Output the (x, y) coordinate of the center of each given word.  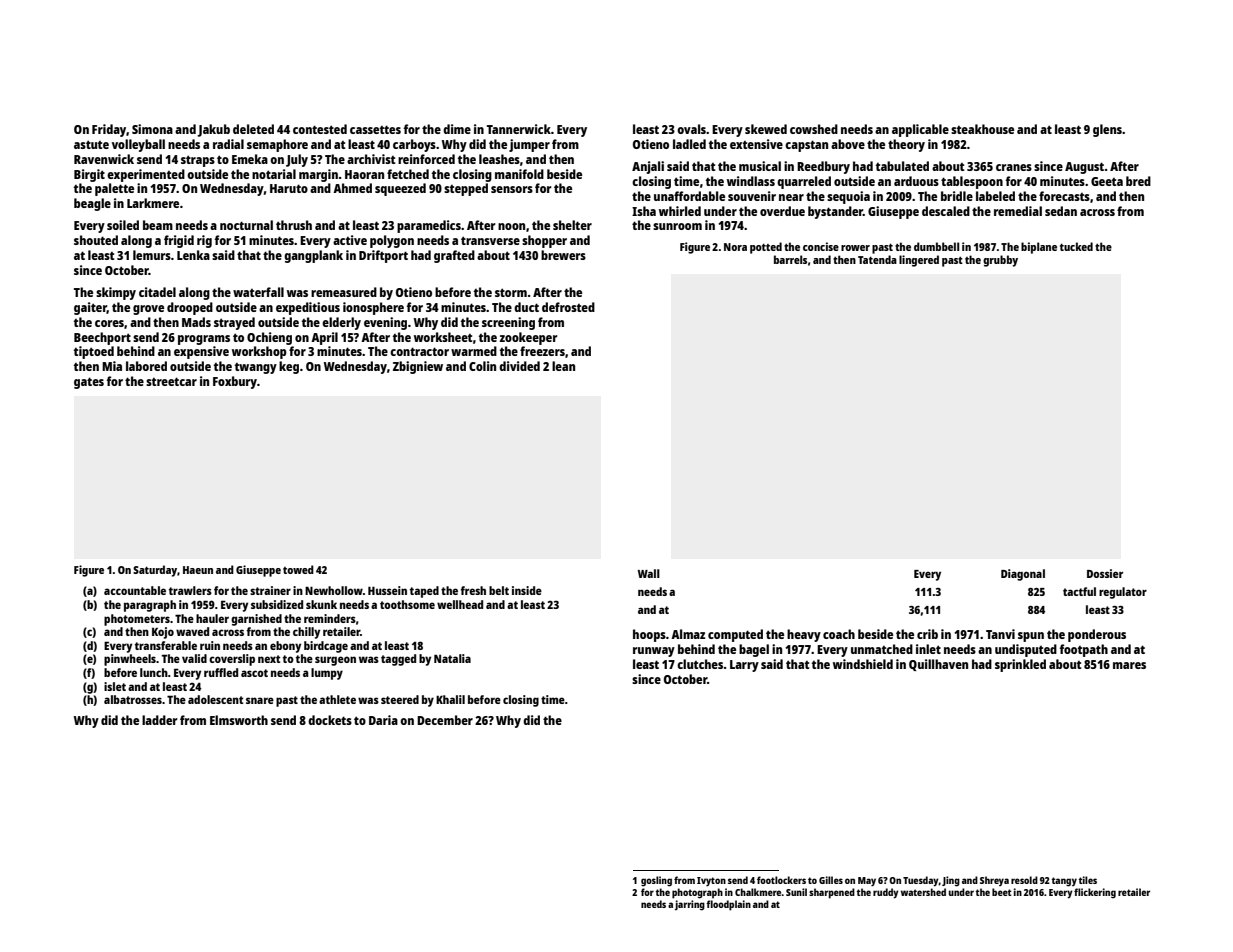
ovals (691, 129)
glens (1107, 130)
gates (89, 383)
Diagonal (1023, 575)
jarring (690, 905)
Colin (482, 366)
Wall (649, 573)
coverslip (232, 660)
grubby (1000, 261)
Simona (152, 129)
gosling (656, 881)
